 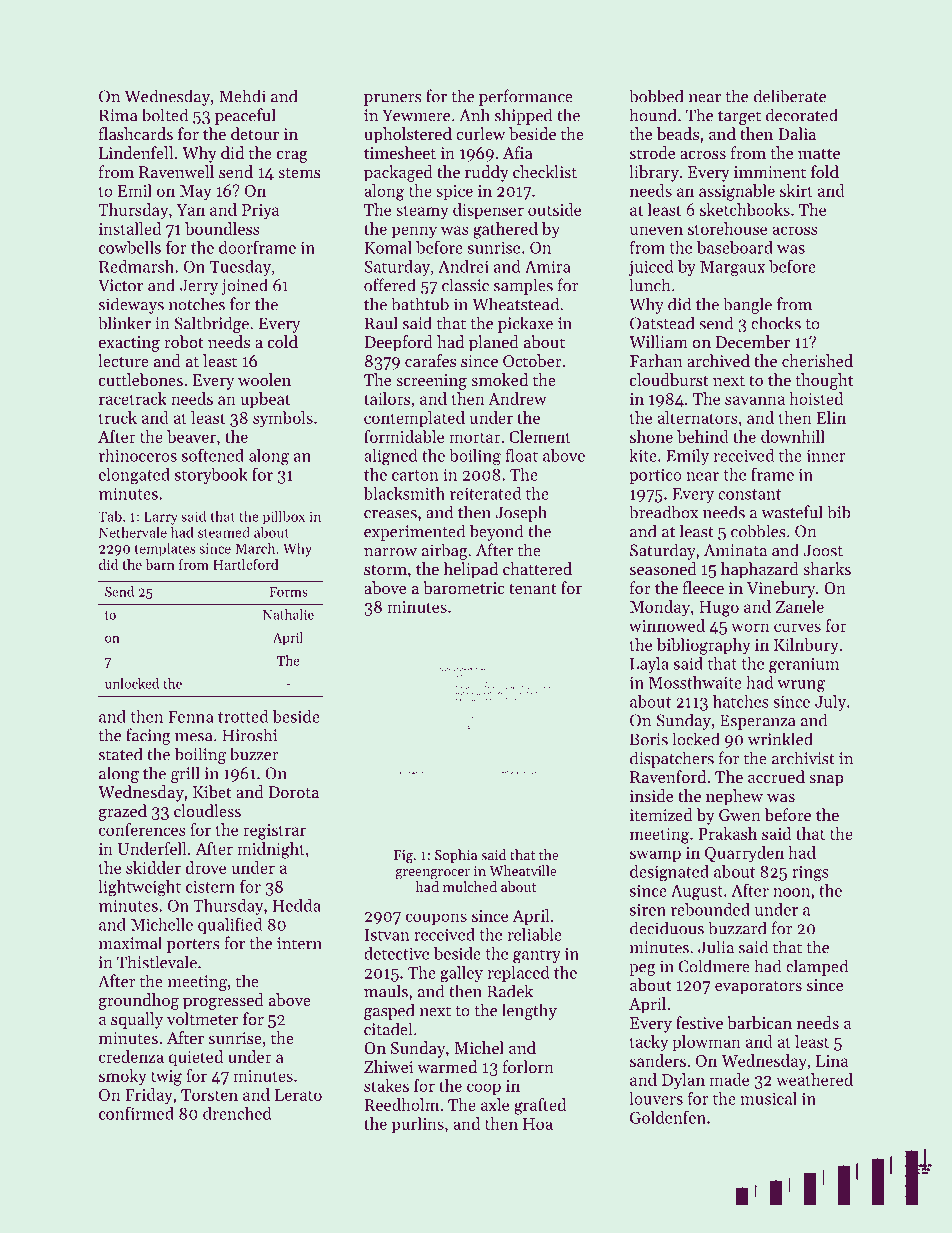 What do you see at coordinates (288, 614) in the image?
I see `Nathalie` at bounding box center [288, 614].
